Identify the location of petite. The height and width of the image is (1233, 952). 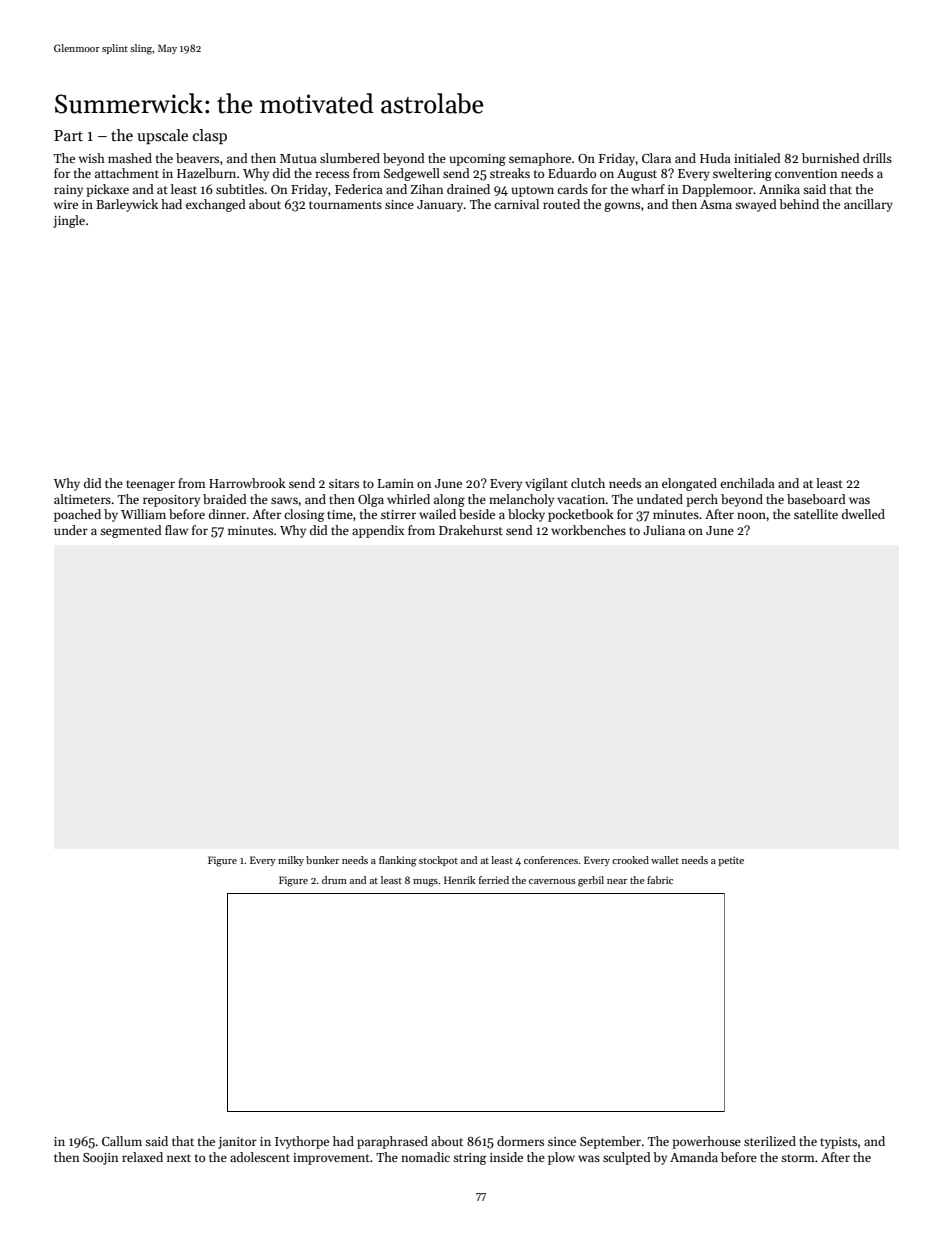
(731, 861).
